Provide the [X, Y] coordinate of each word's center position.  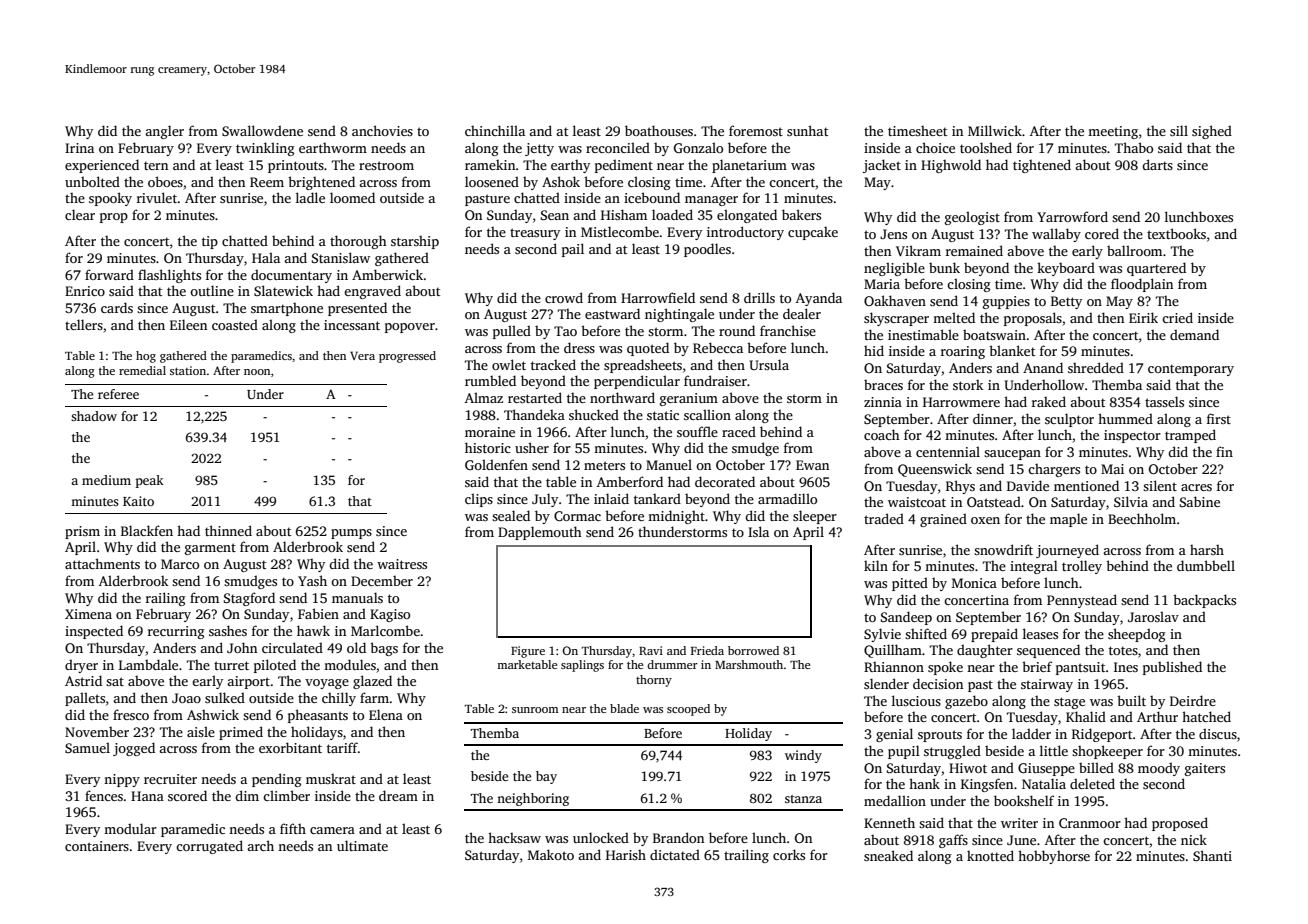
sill [1179, 130]
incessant [352, 325]
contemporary [1191, 370]
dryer [81, 666]
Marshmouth [749, 664]
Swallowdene [262, 130]
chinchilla [495, 130]
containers [97, 846]
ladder [1031, 733]
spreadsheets [643, 366]
